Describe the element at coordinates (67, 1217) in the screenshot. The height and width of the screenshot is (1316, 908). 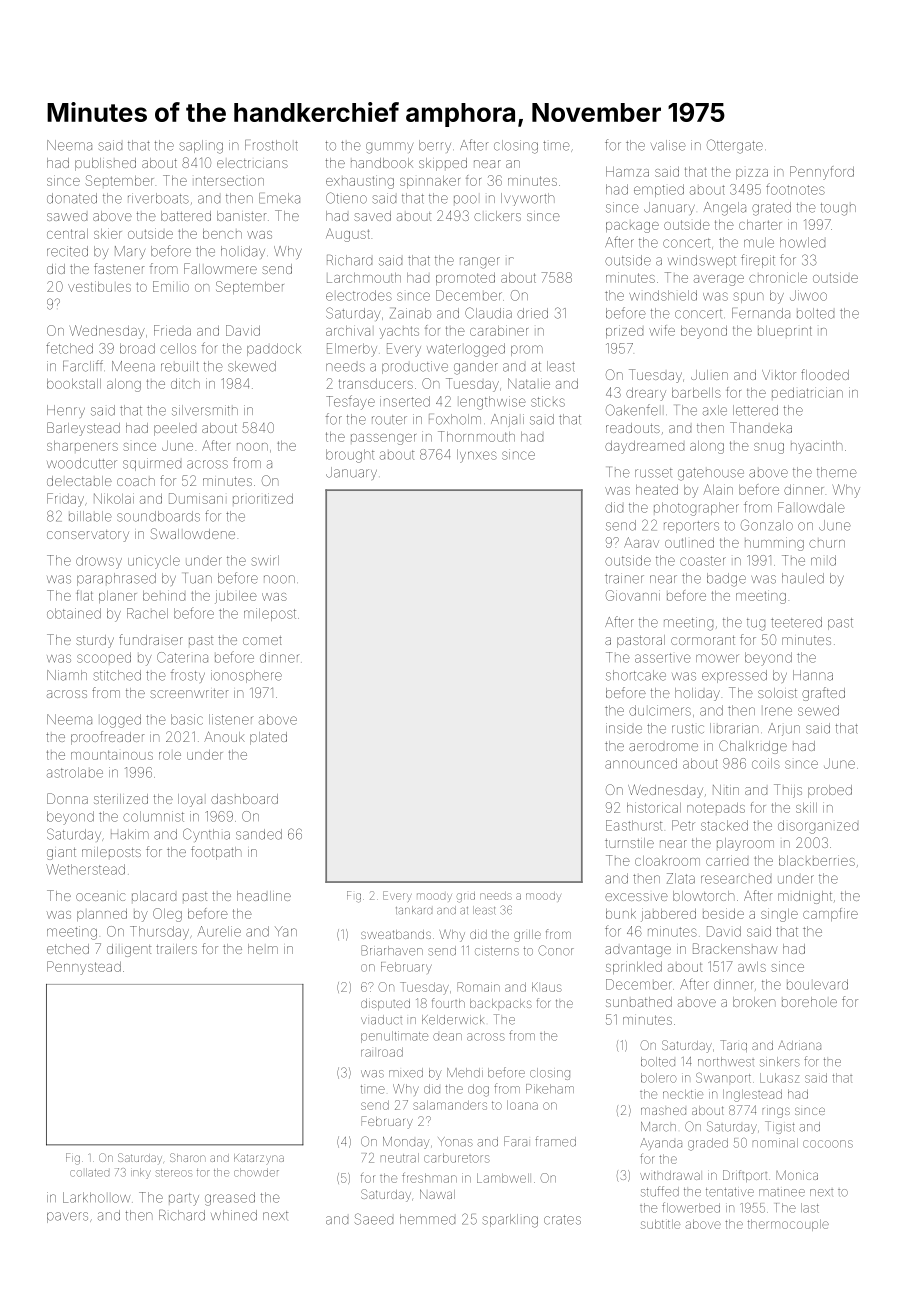
I see `pavers` at that location.
